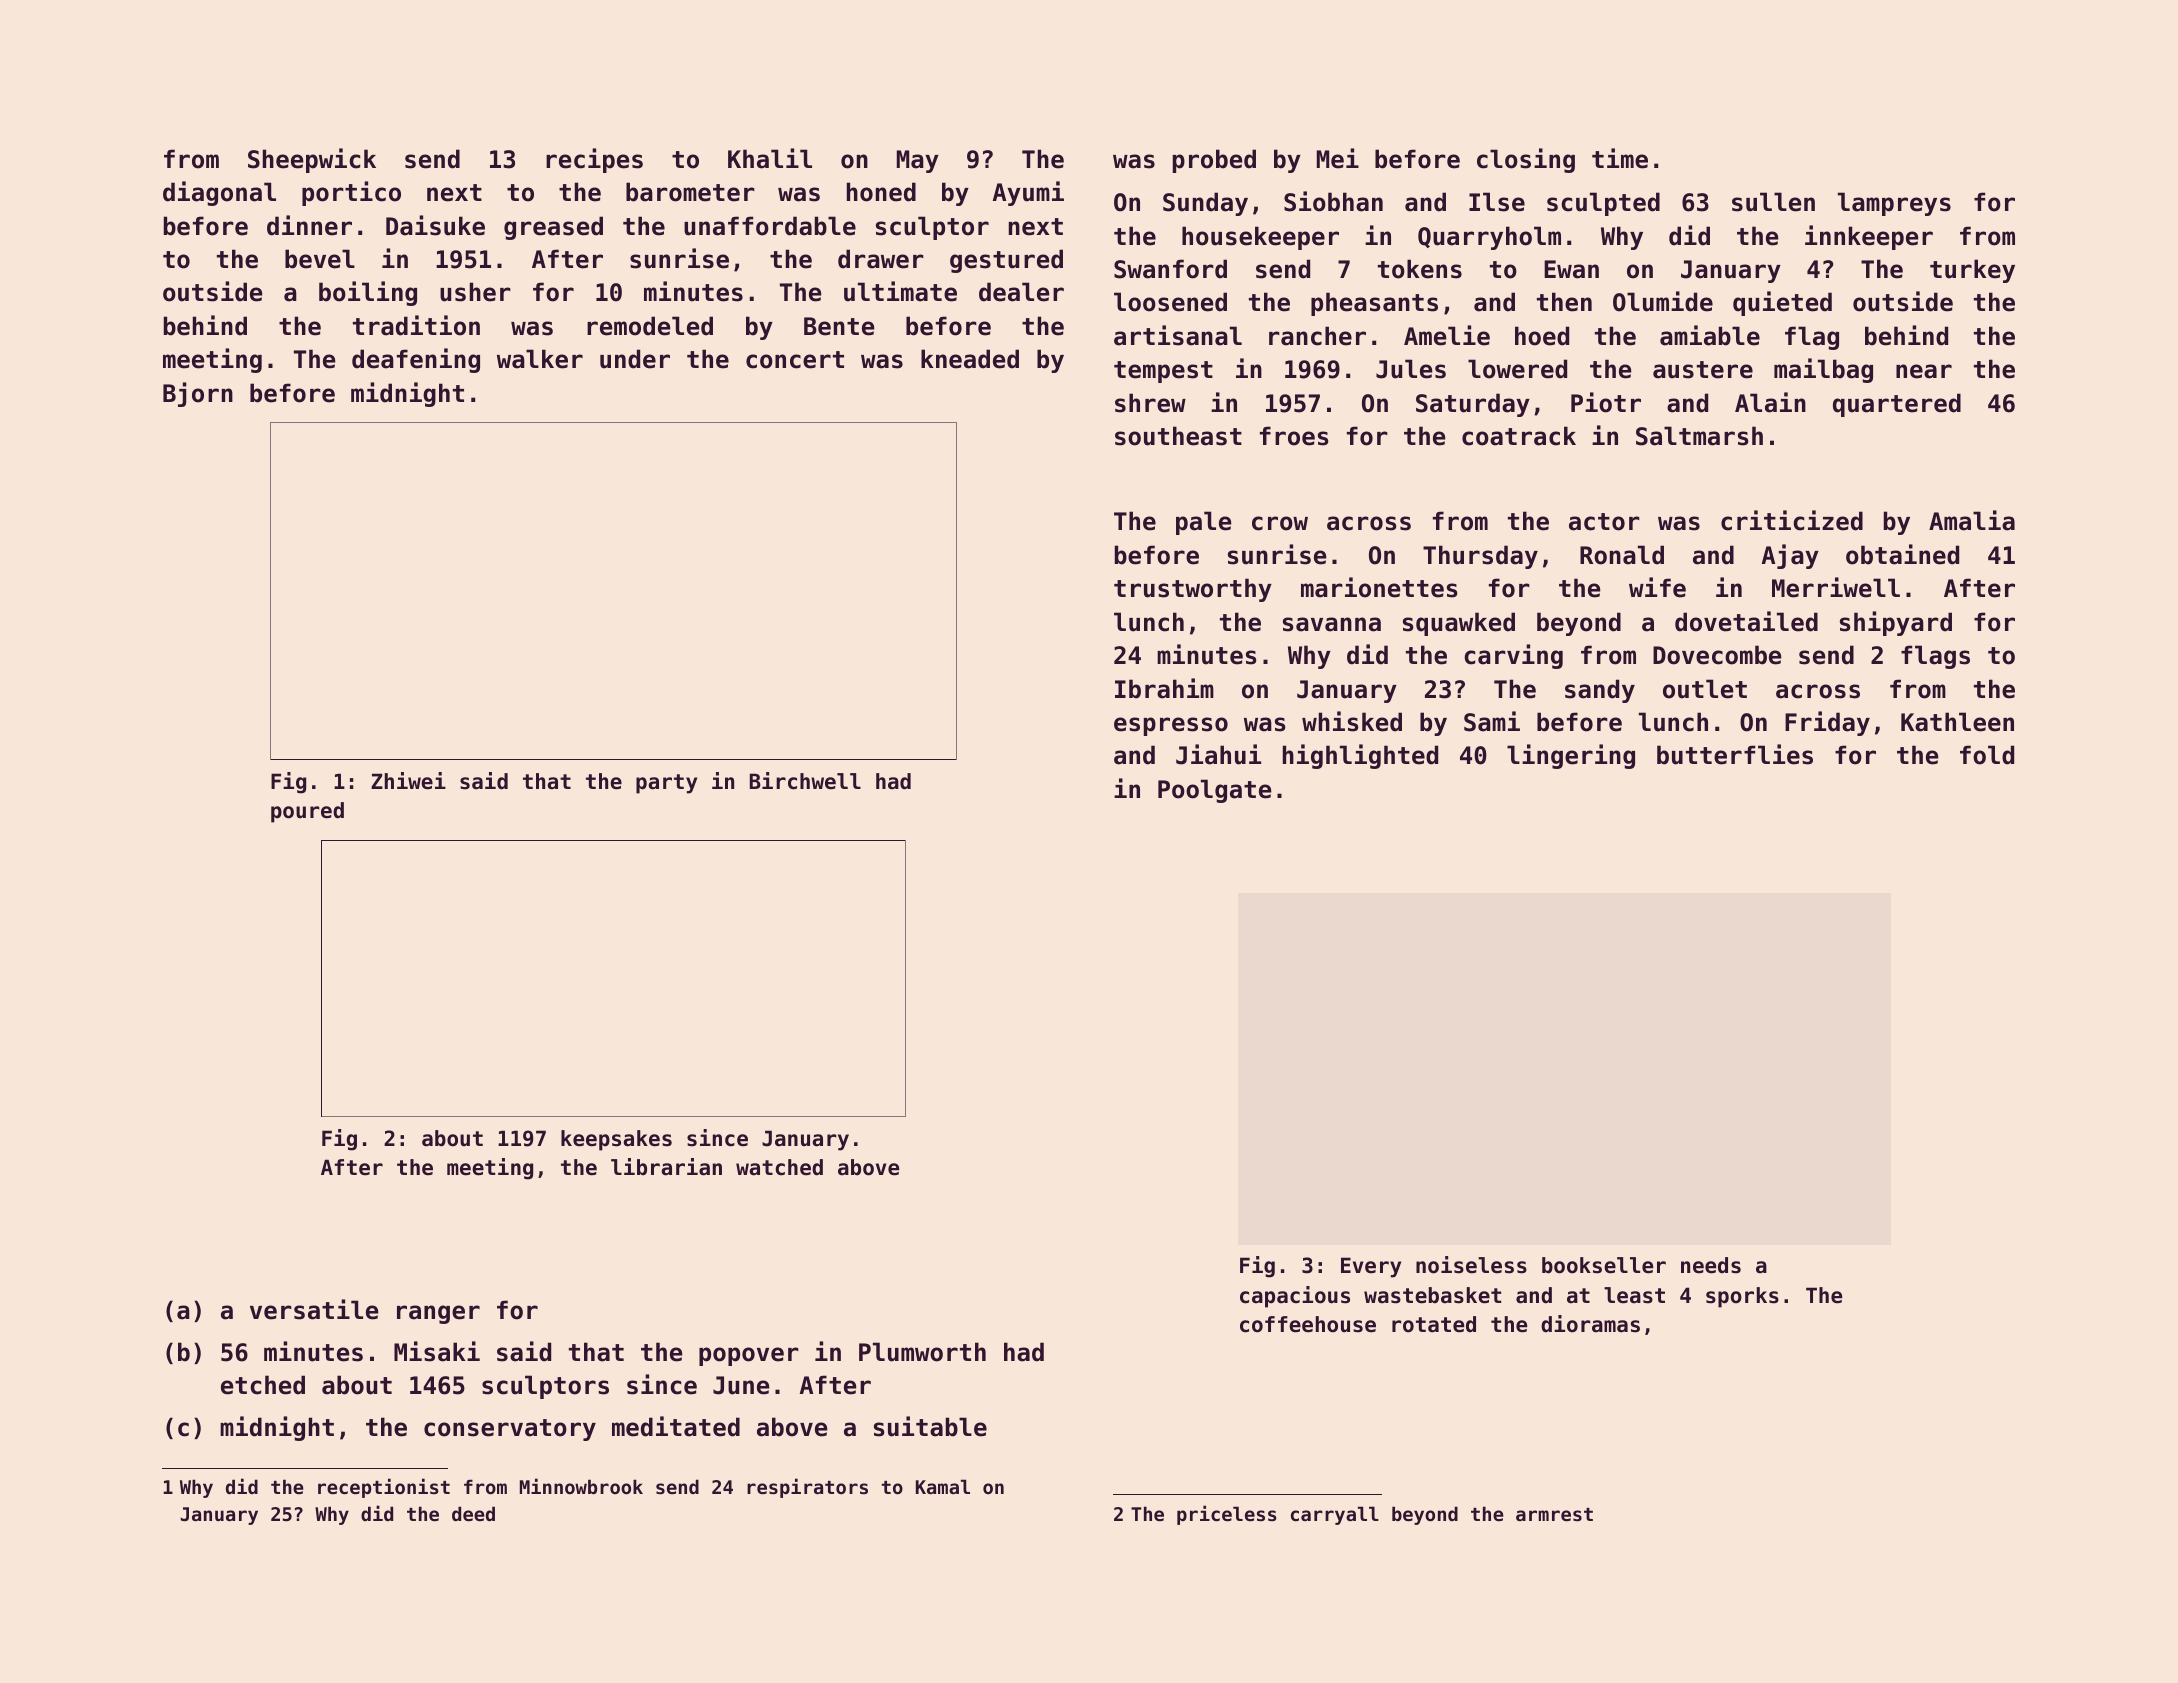 The width and height of the page is (2178, 1683). Describe the element at coordinates (1338, 158) in the page. I see `Mei` at that location.
